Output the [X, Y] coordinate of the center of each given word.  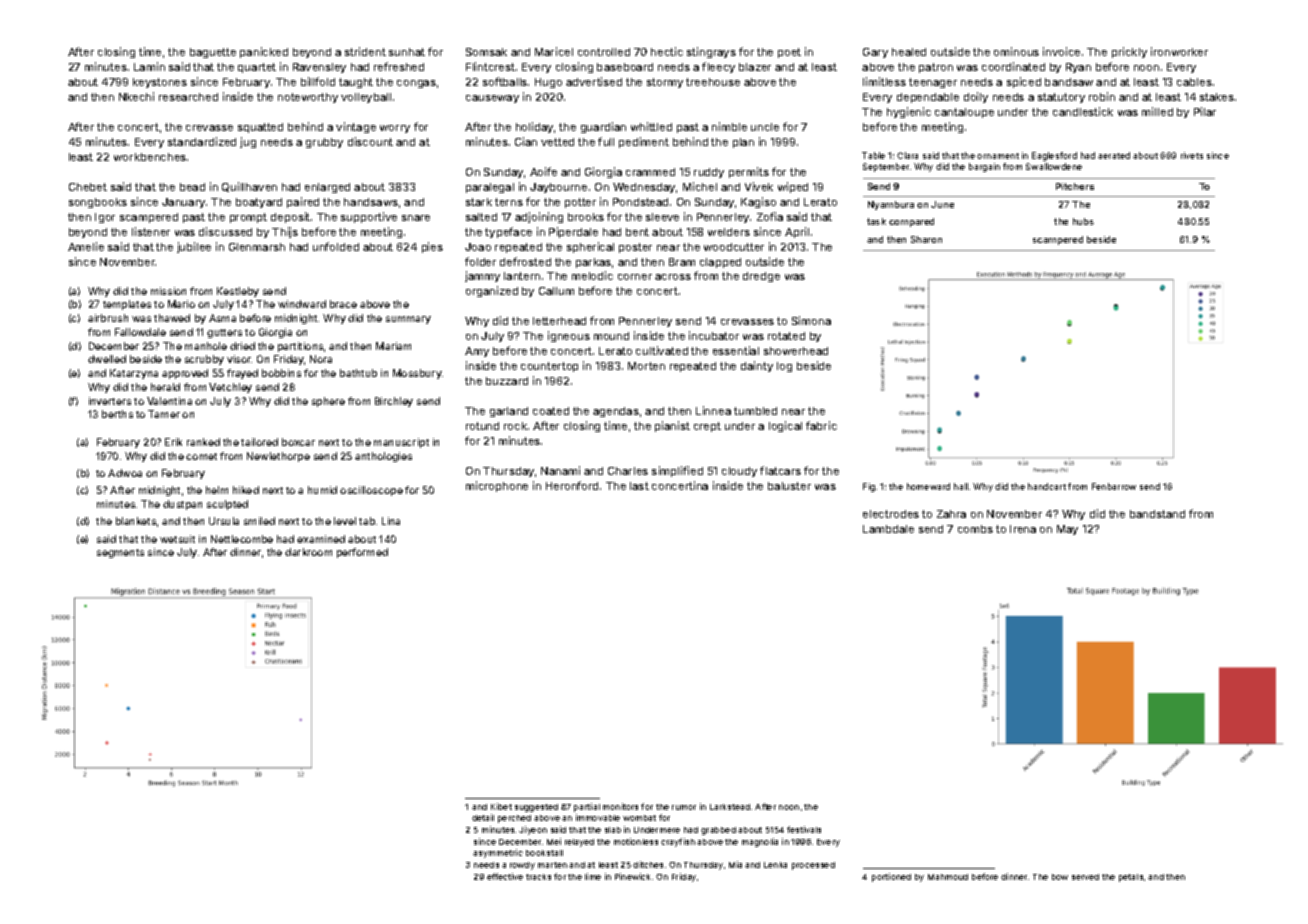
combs [975, 529]
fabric [821, 425]
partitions [300, 347]
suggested [536, 808]
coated [551, 411]
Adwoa [125, 473]
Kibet [501, 806]
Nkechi [136, 96]
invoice [1061, 51]
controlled [604, 52]
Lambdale [888, 529]
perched [514, 819]
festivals [804, 829]
